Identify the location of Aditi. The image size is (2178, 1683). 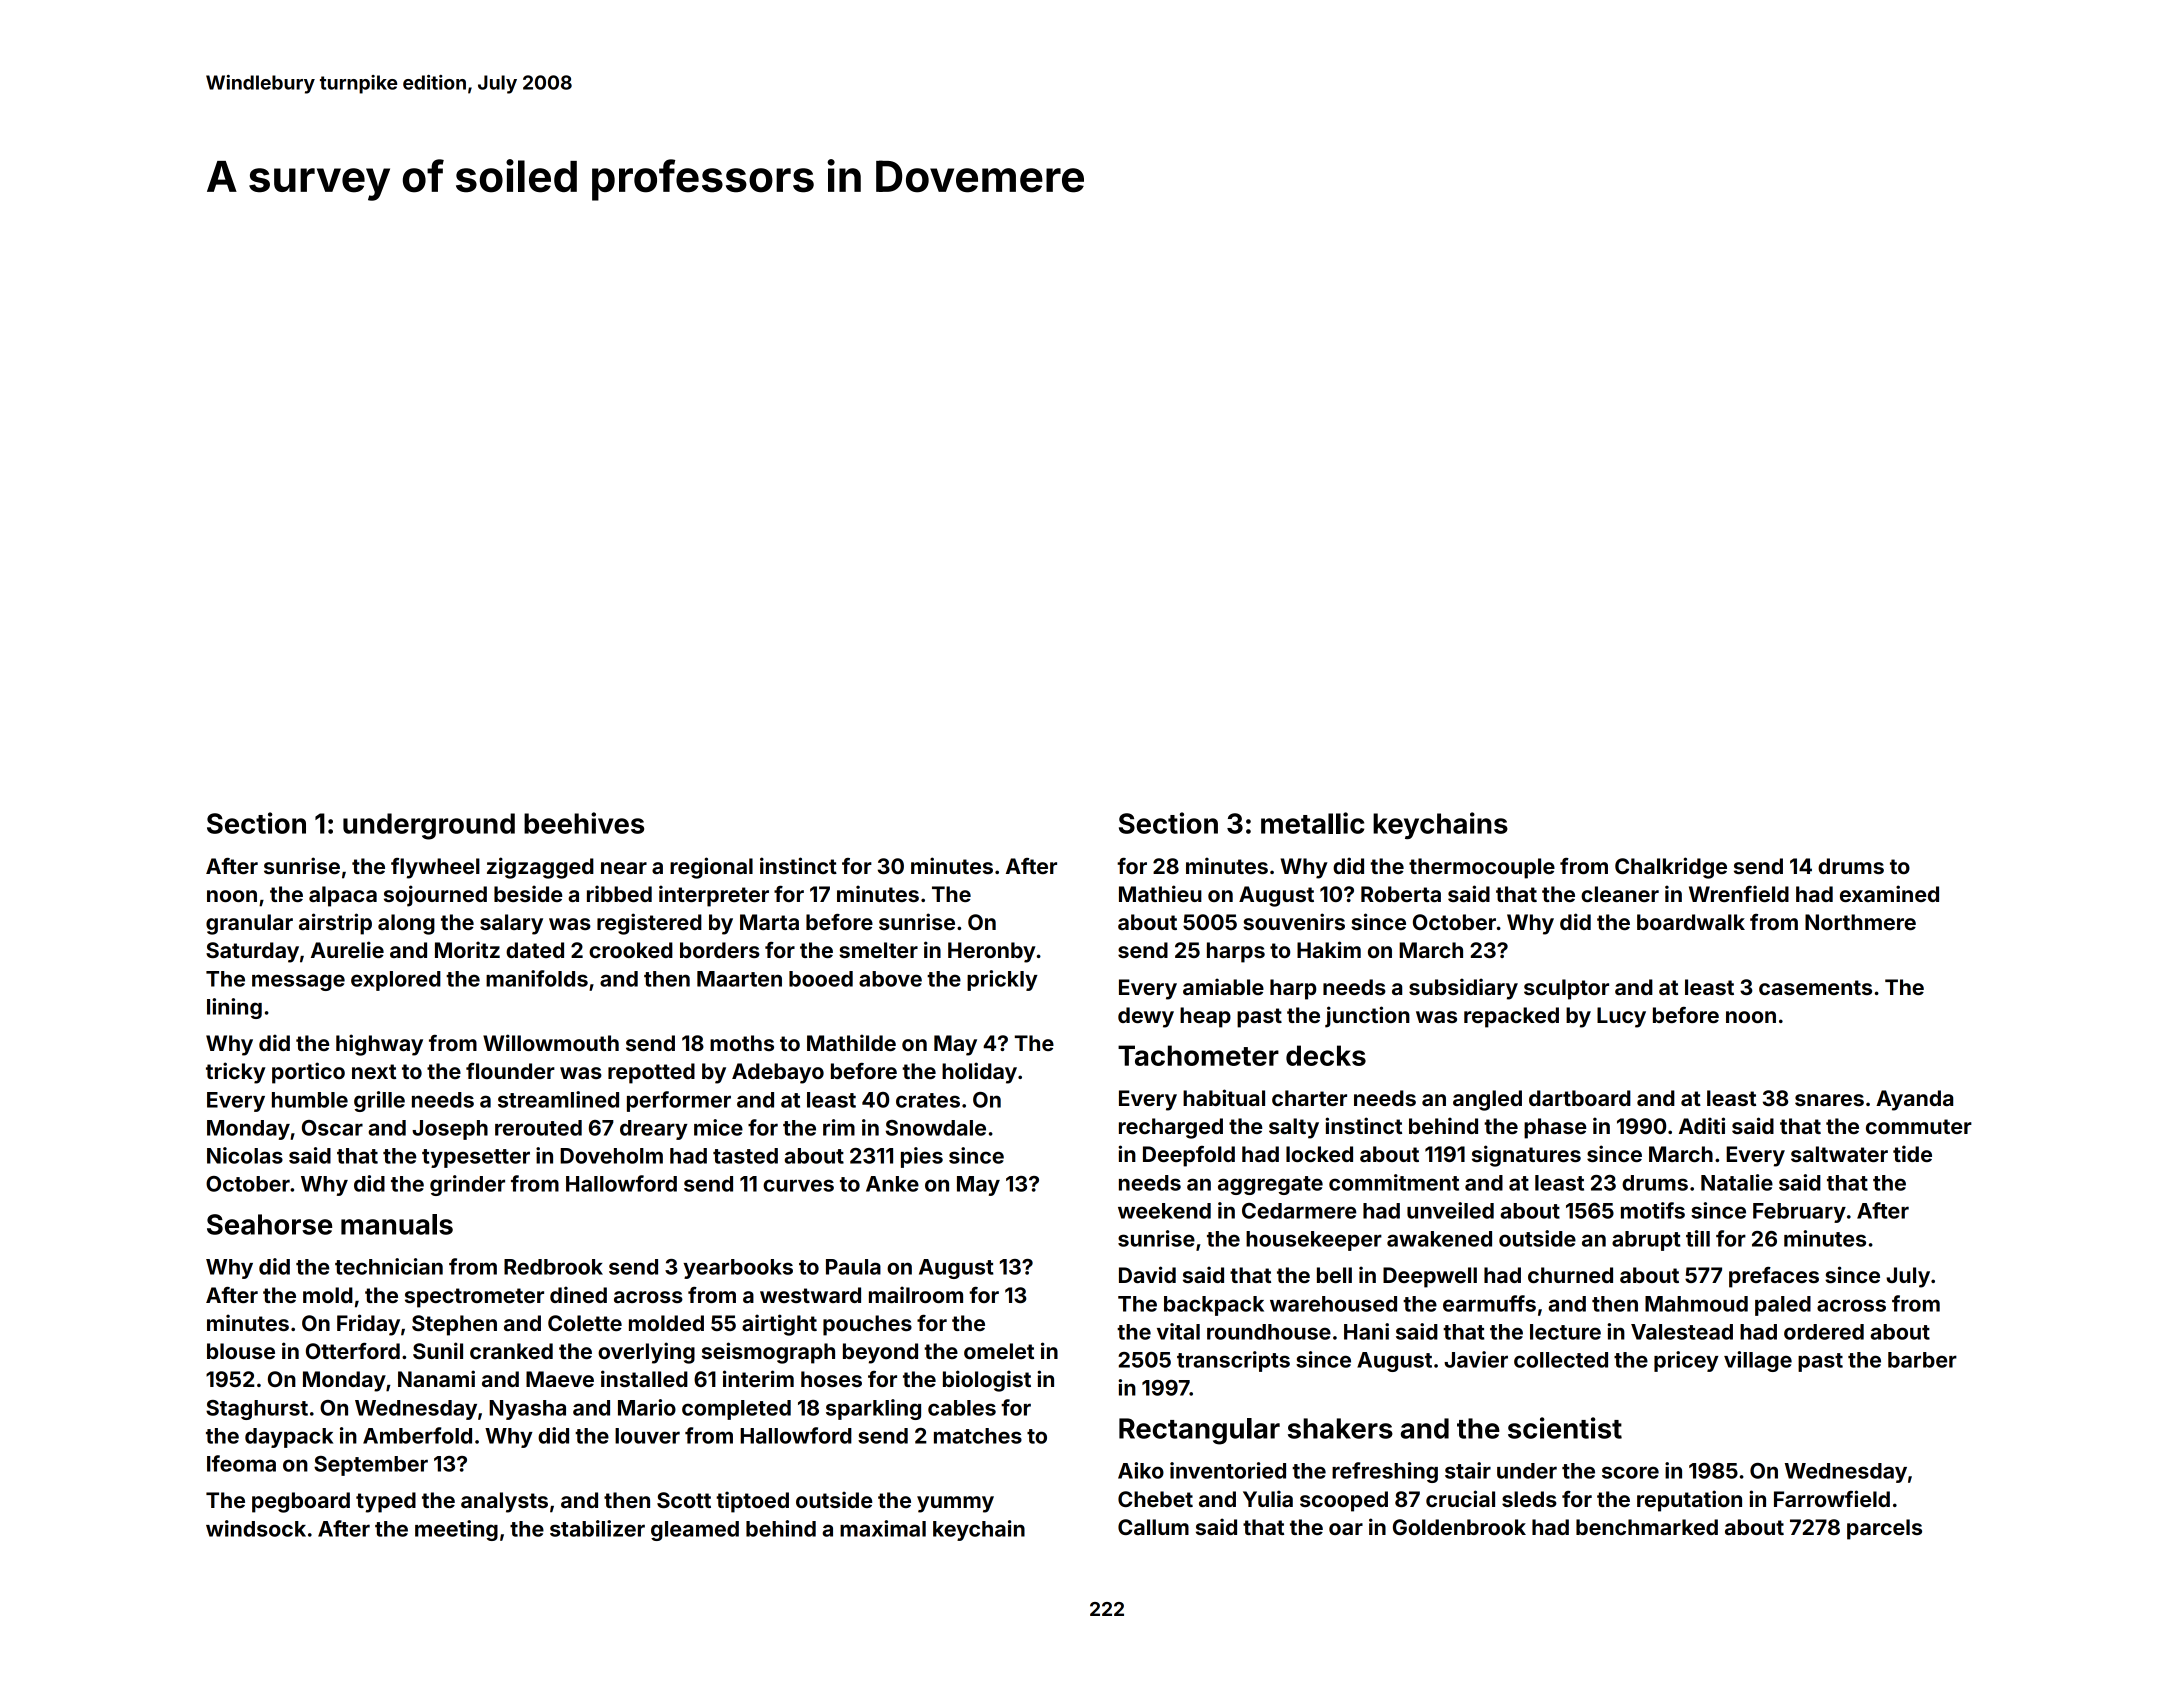
(1702, 1125).
